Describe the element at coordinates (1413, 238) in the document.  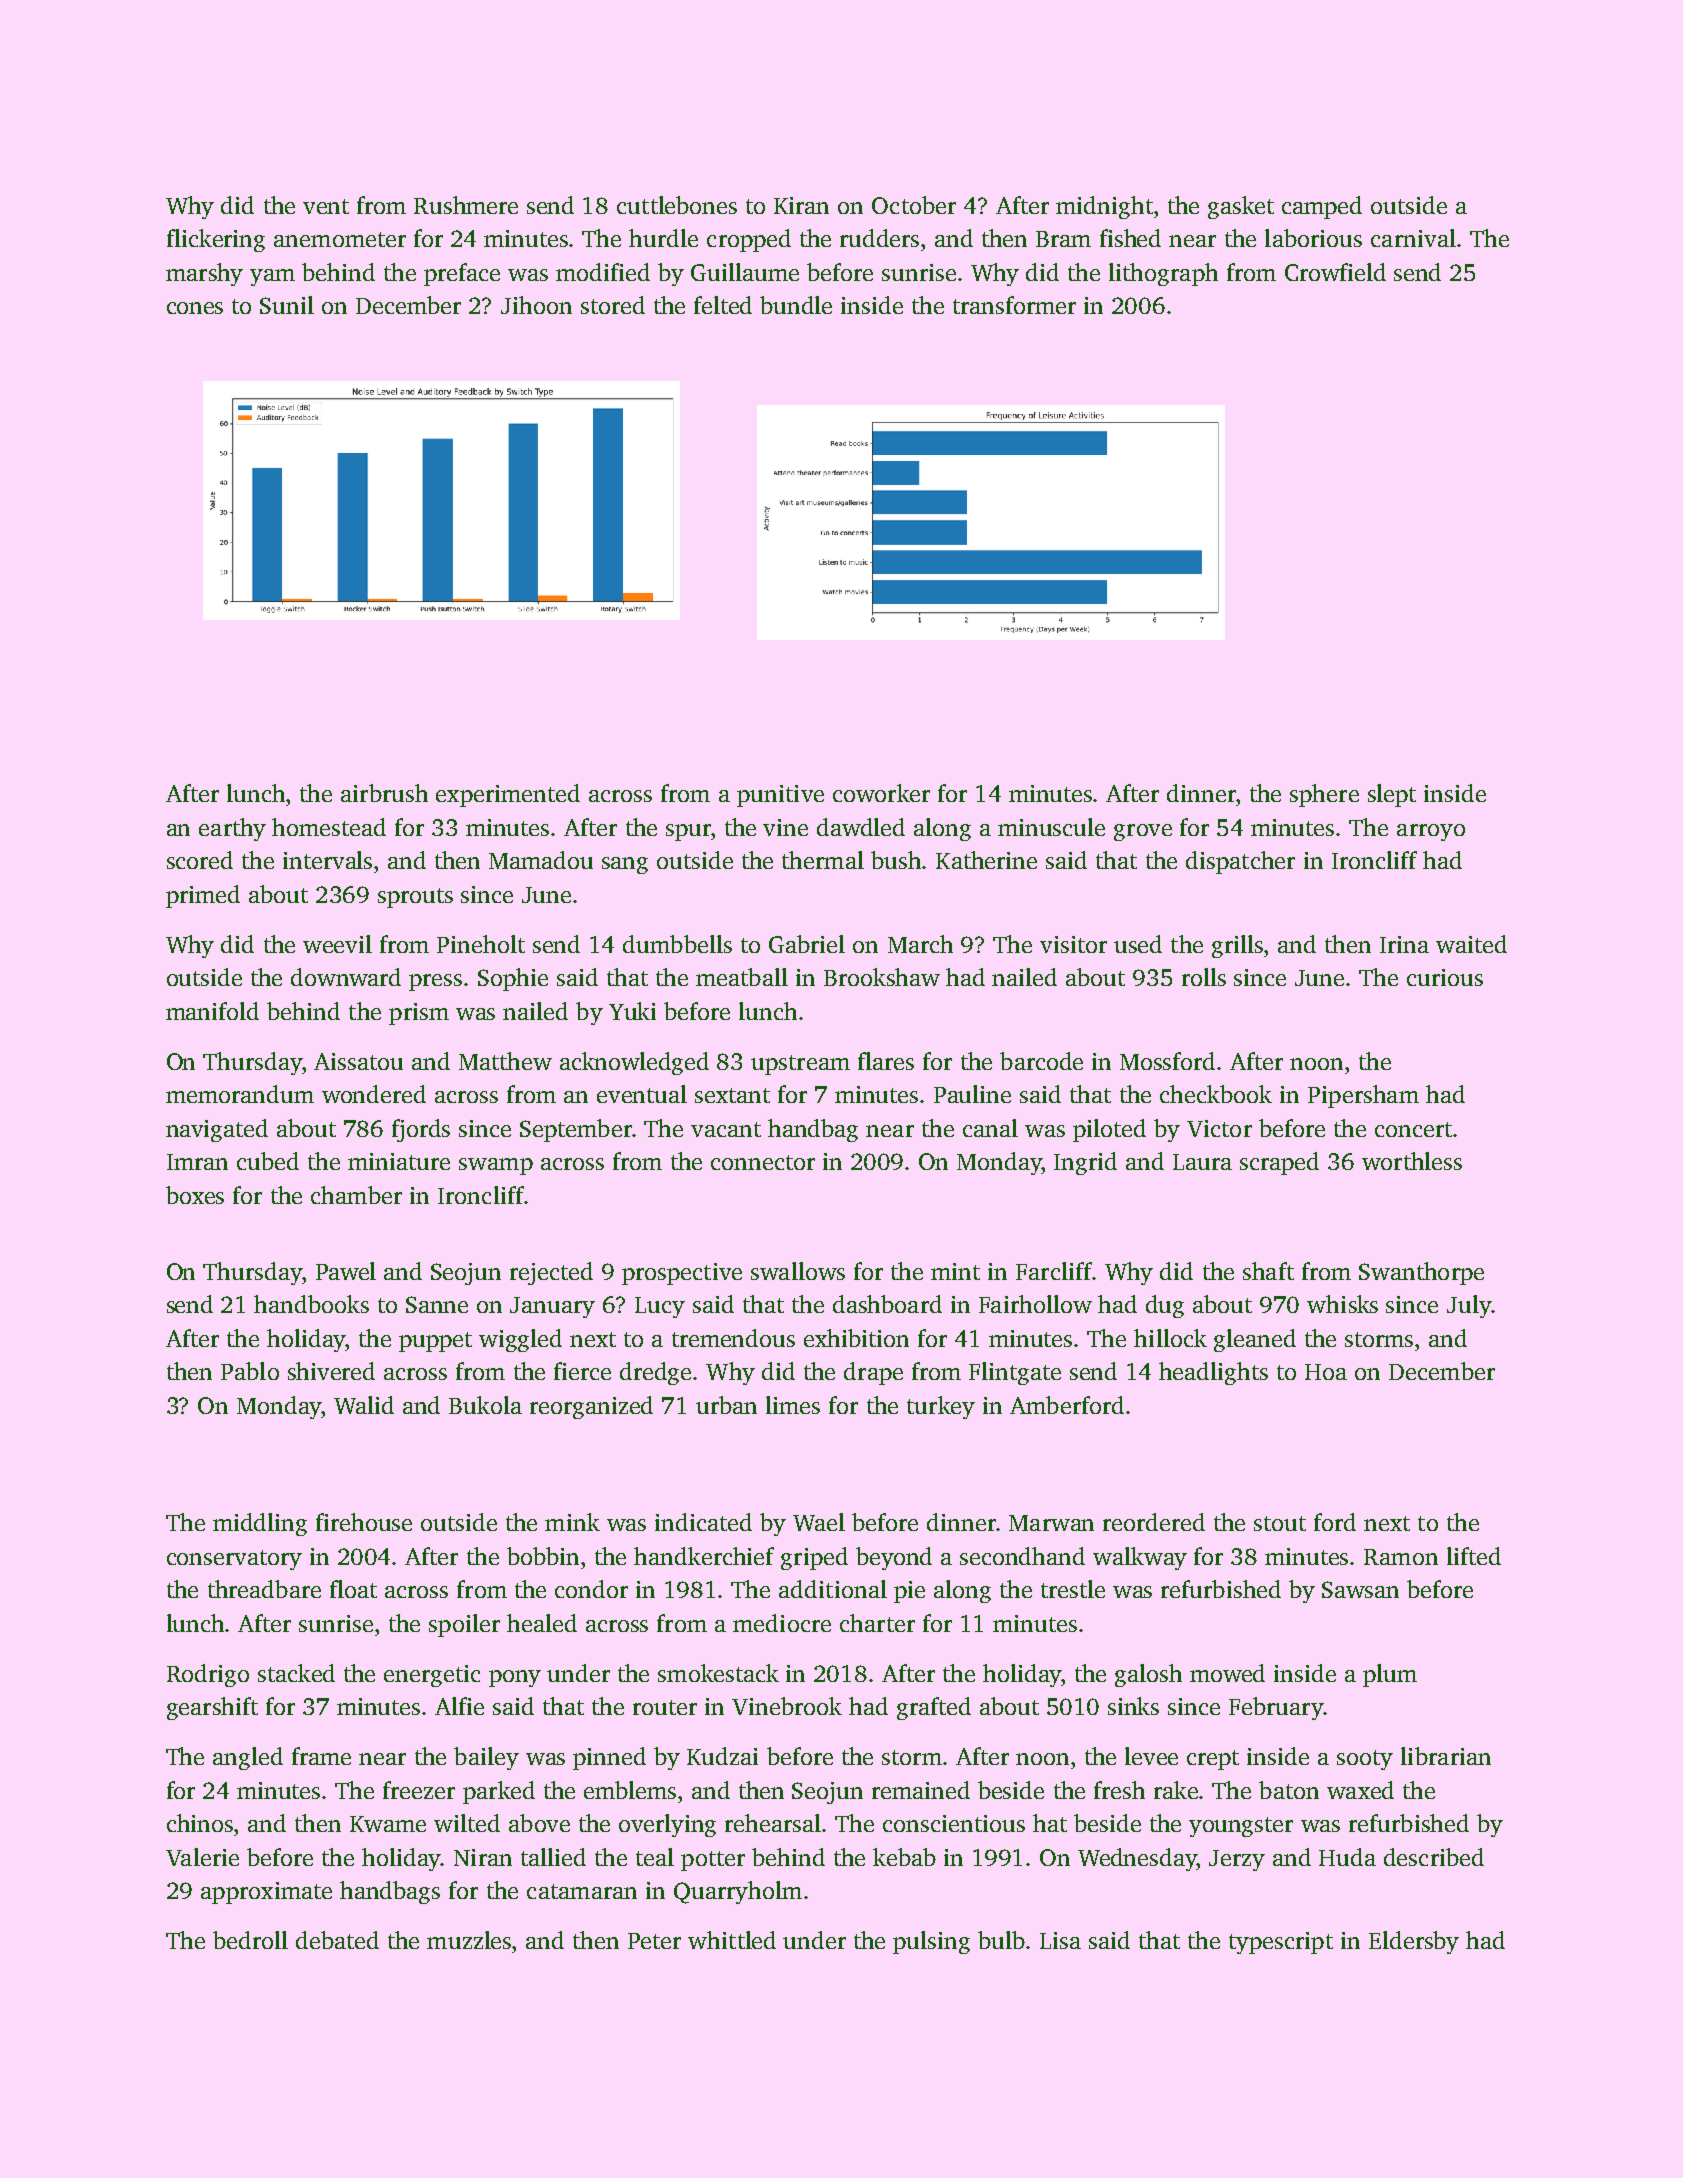
I see `carnival` at that location.
